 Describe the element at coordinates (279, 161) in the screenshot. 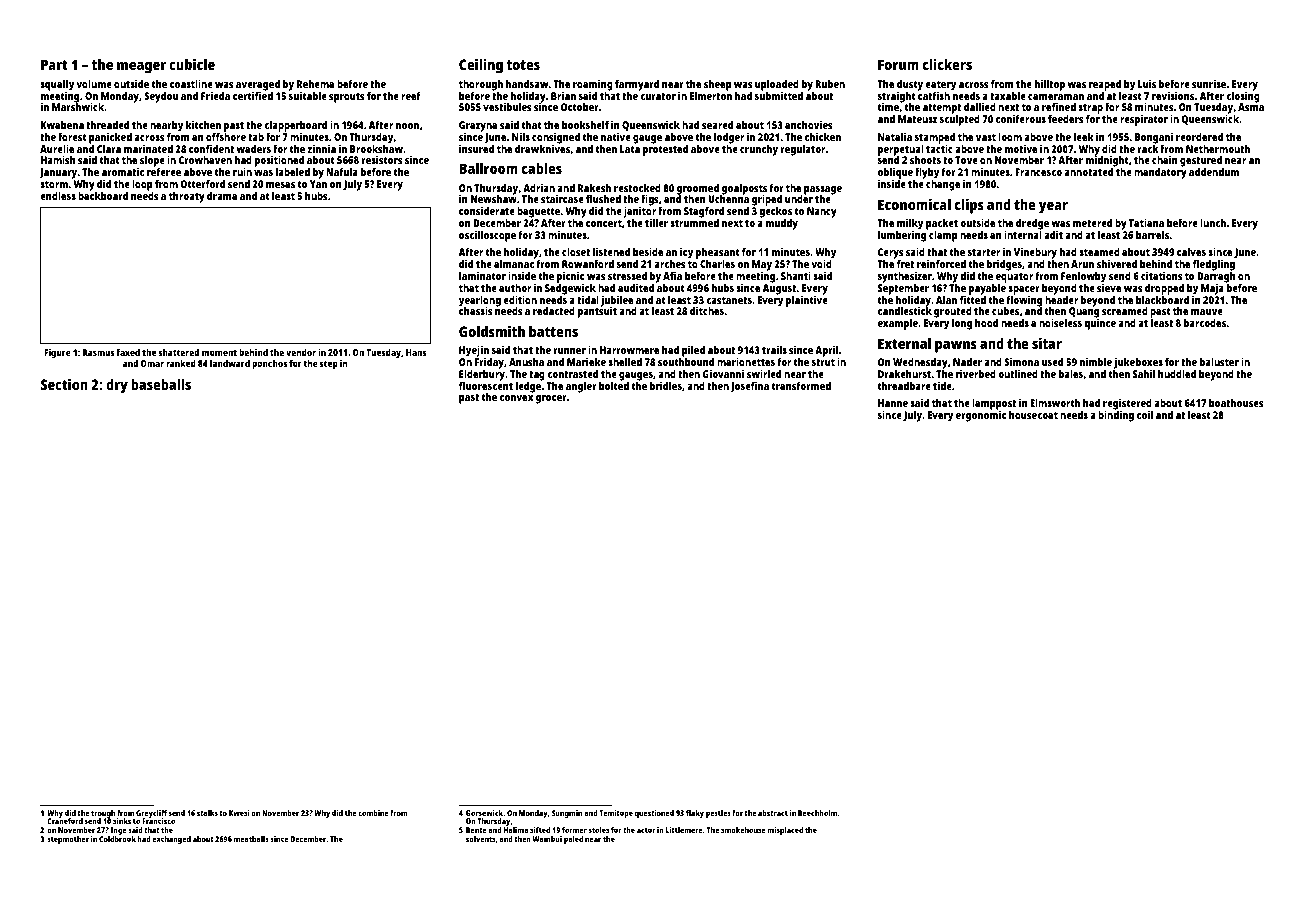

I see `positioned` at that location.
